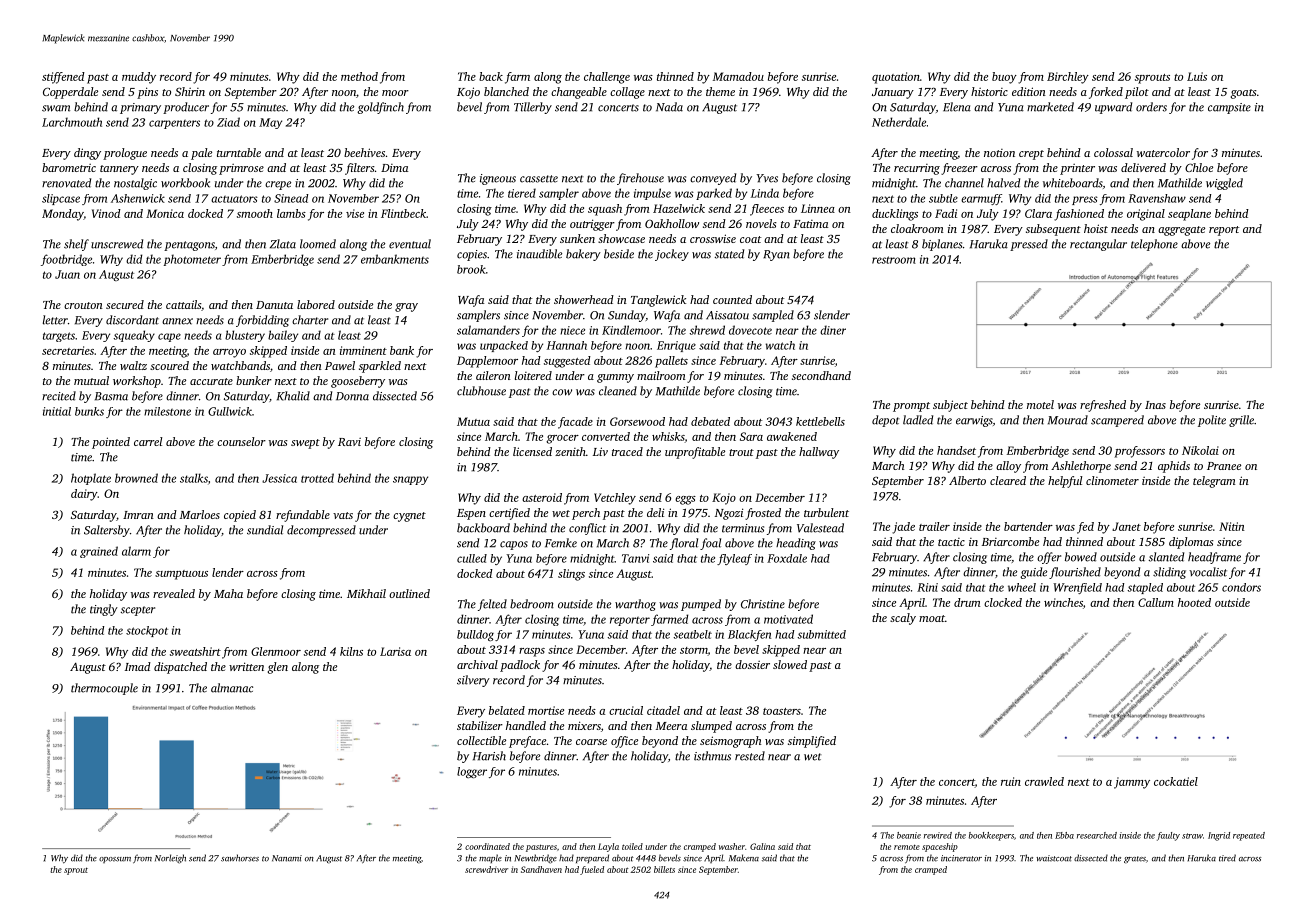 This image has height=924, width=1308. I want to click on crouton, so click(83, 305).
